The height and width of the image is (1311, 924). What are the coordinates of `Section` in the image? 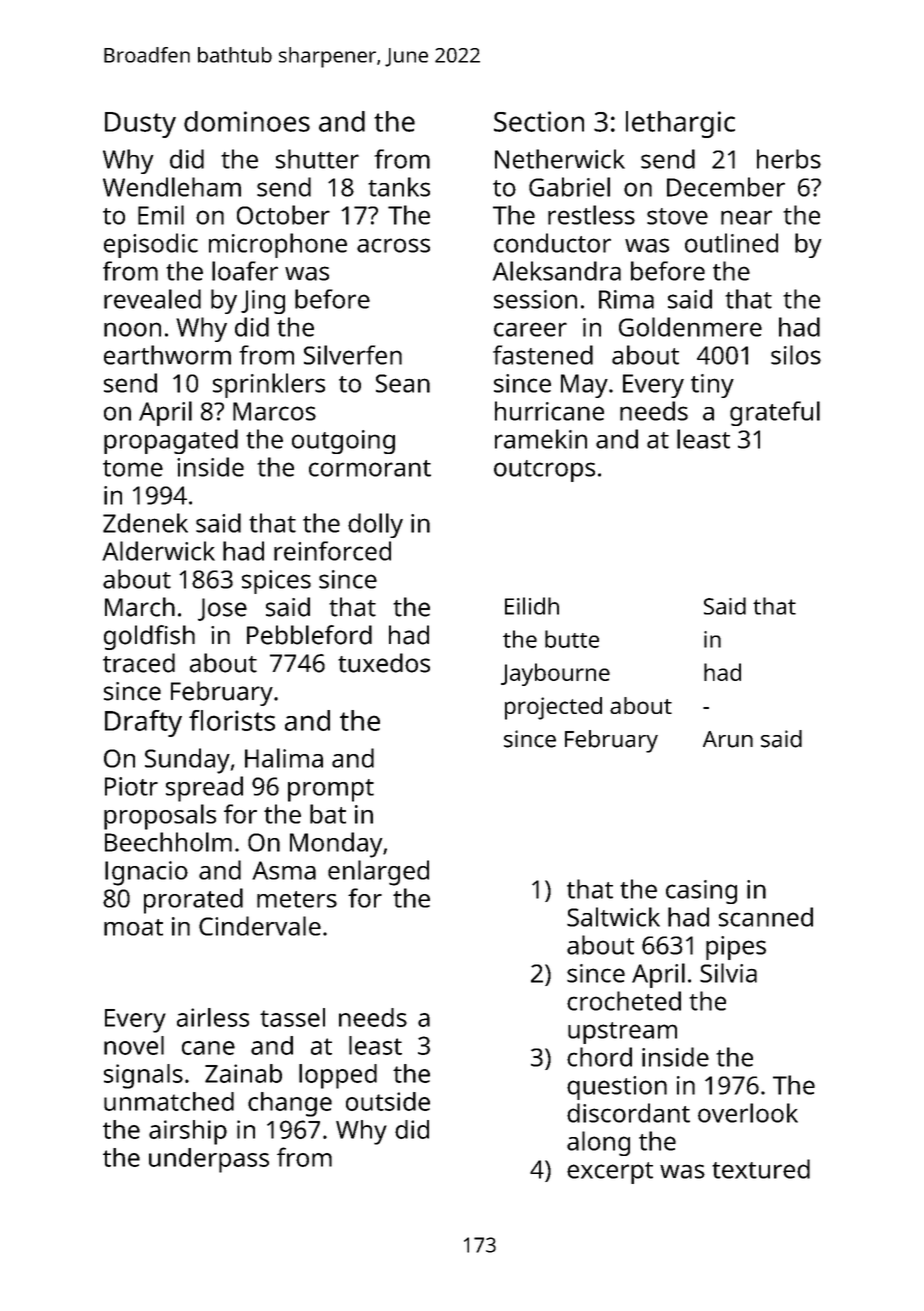 It's located at (539, 121).
